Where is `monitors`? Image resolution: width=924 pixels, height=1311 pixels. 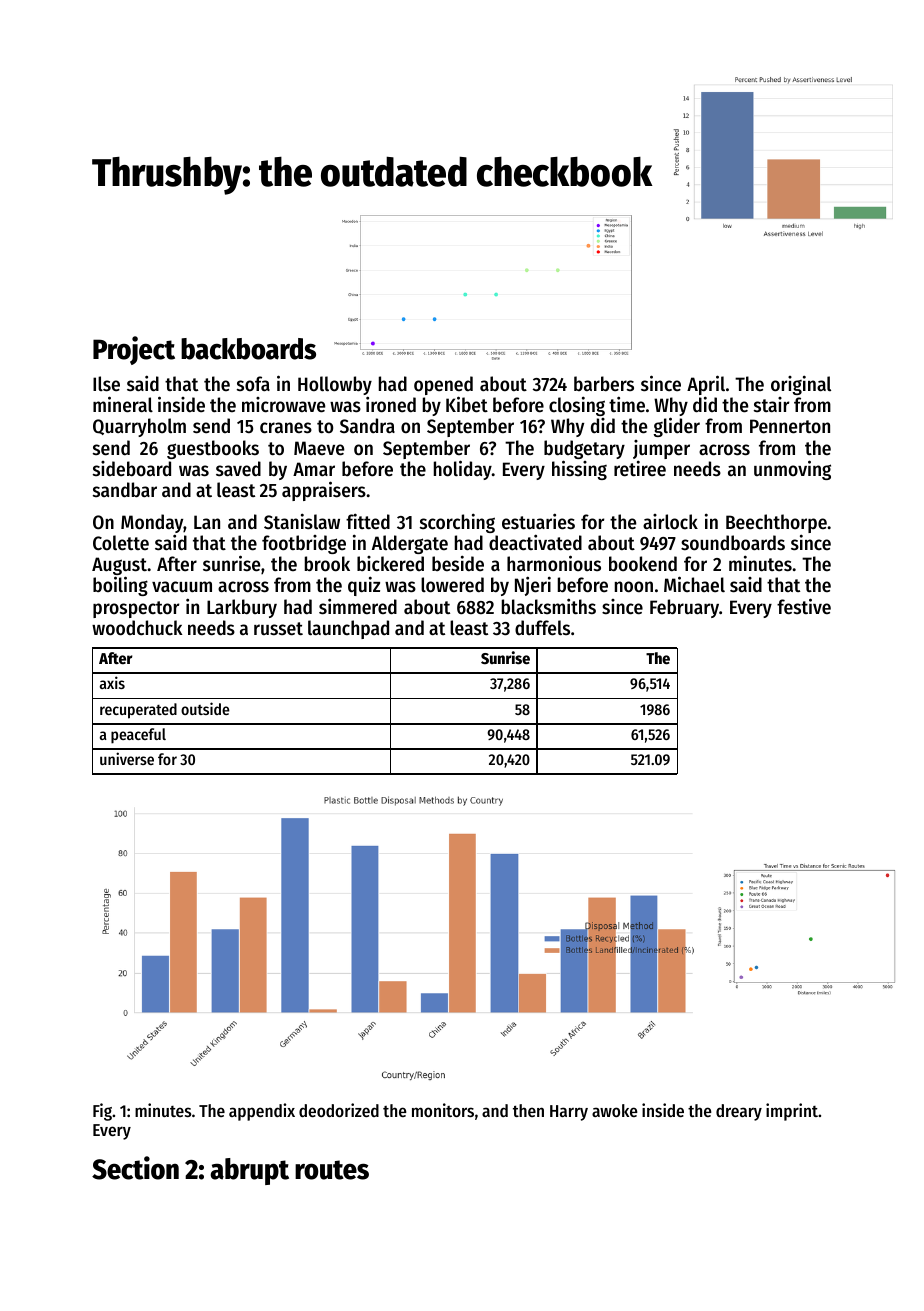
monitors is located at coordinates (443, 1110).
